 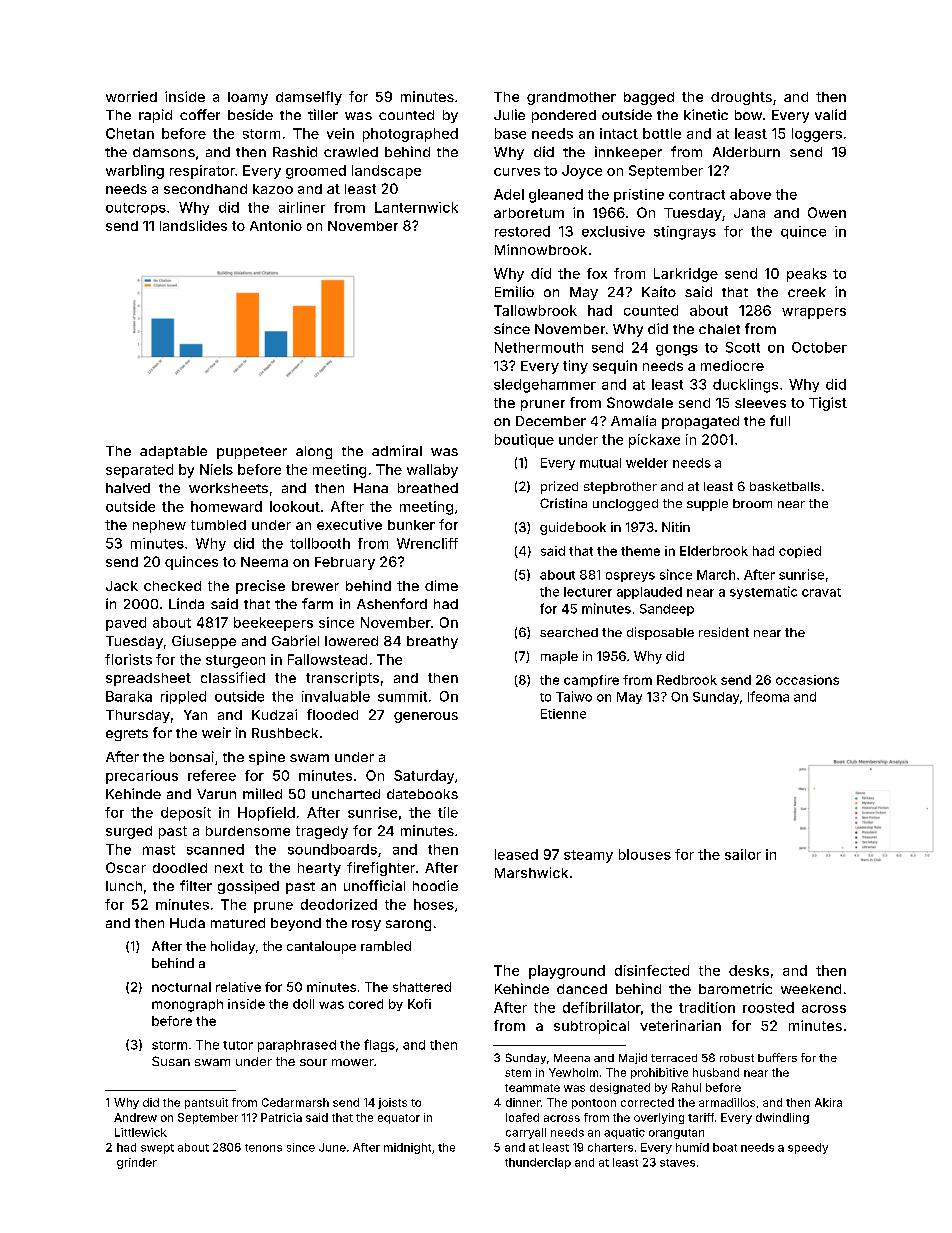 I want to click on leased, so click(x=516, y=854).
